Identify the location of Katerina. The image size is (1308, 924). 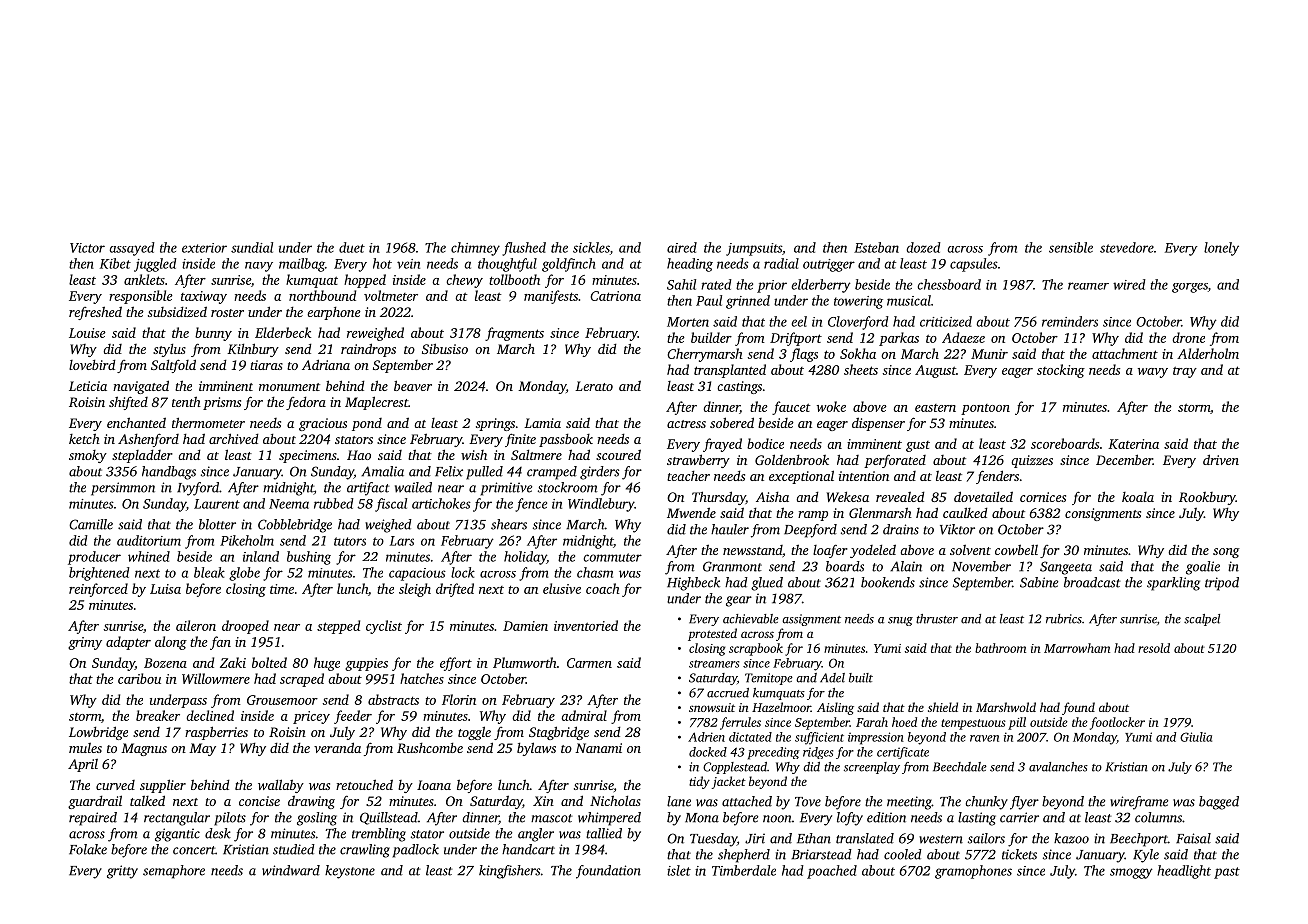
(1133, 444).
